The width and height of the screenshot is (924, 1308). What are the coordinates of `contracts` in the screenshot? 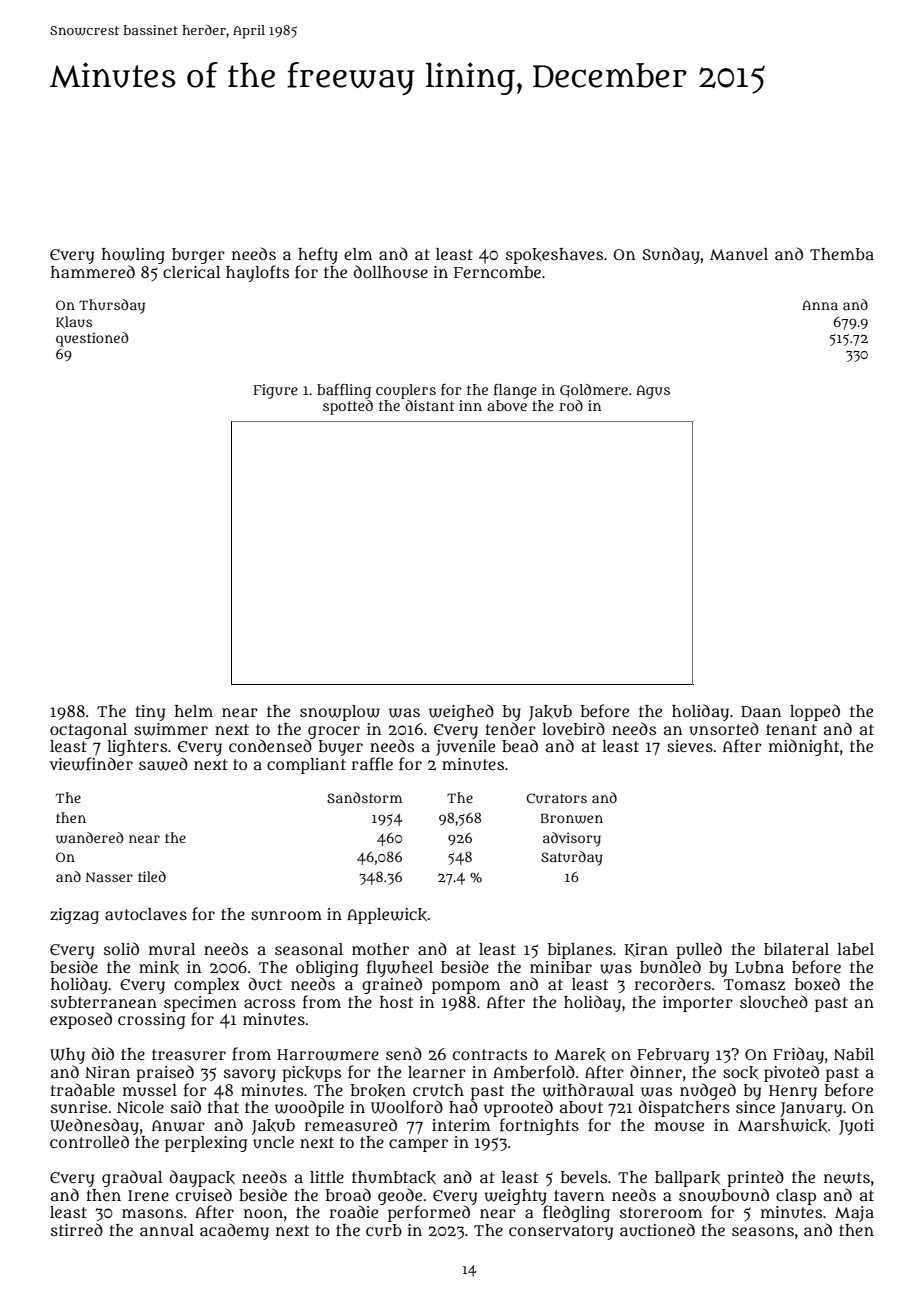 It's located at (490, 1054).
